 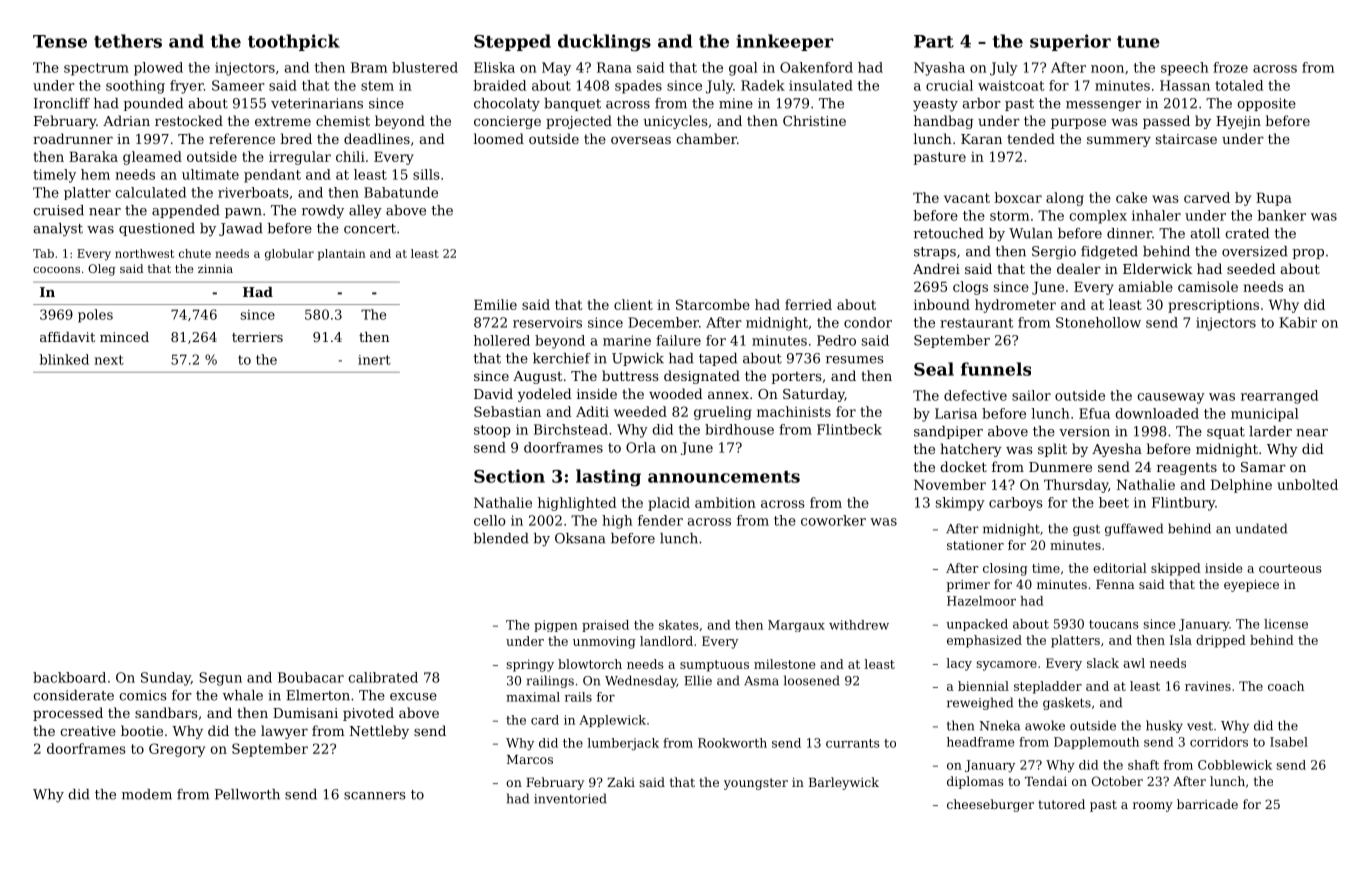 I want to click on Flintbeck, so click(x=849, y=429).
